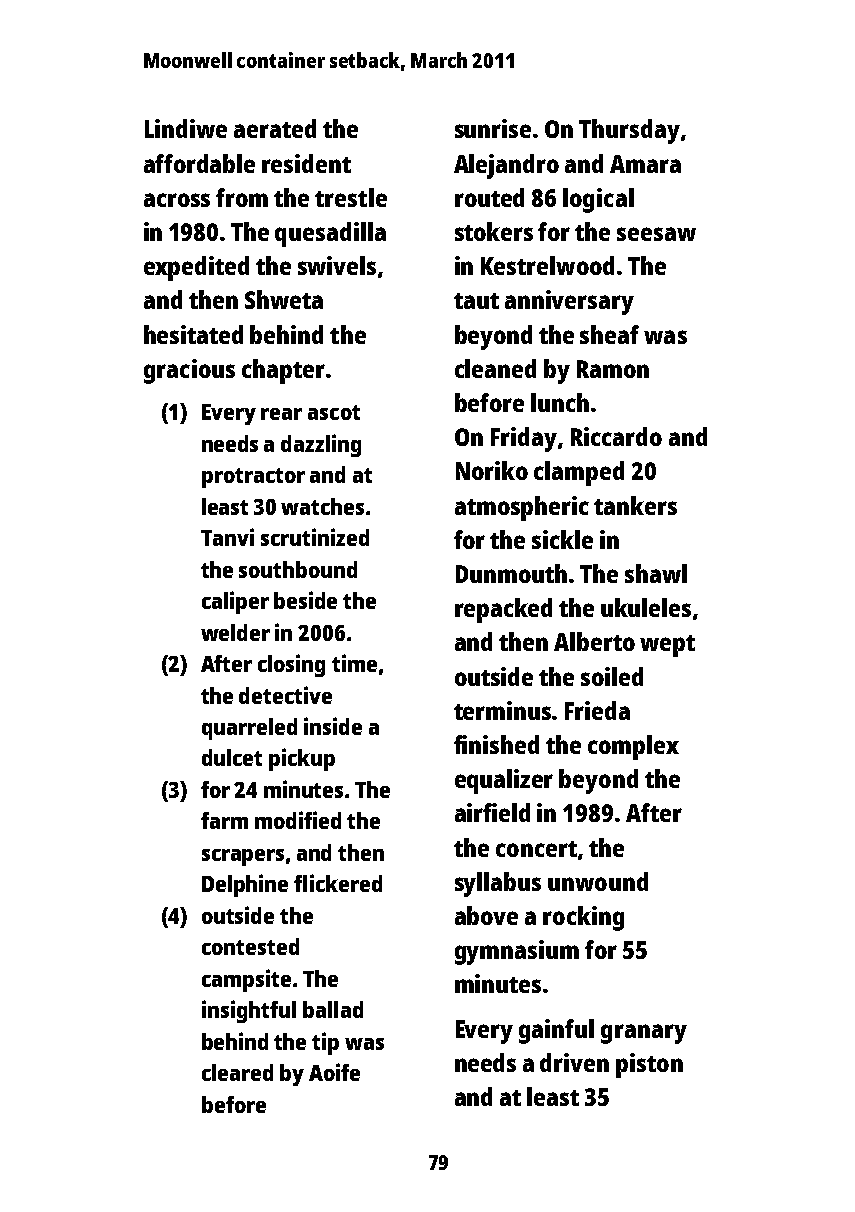  I want to click on Lindiwe, so click(186, 128).
